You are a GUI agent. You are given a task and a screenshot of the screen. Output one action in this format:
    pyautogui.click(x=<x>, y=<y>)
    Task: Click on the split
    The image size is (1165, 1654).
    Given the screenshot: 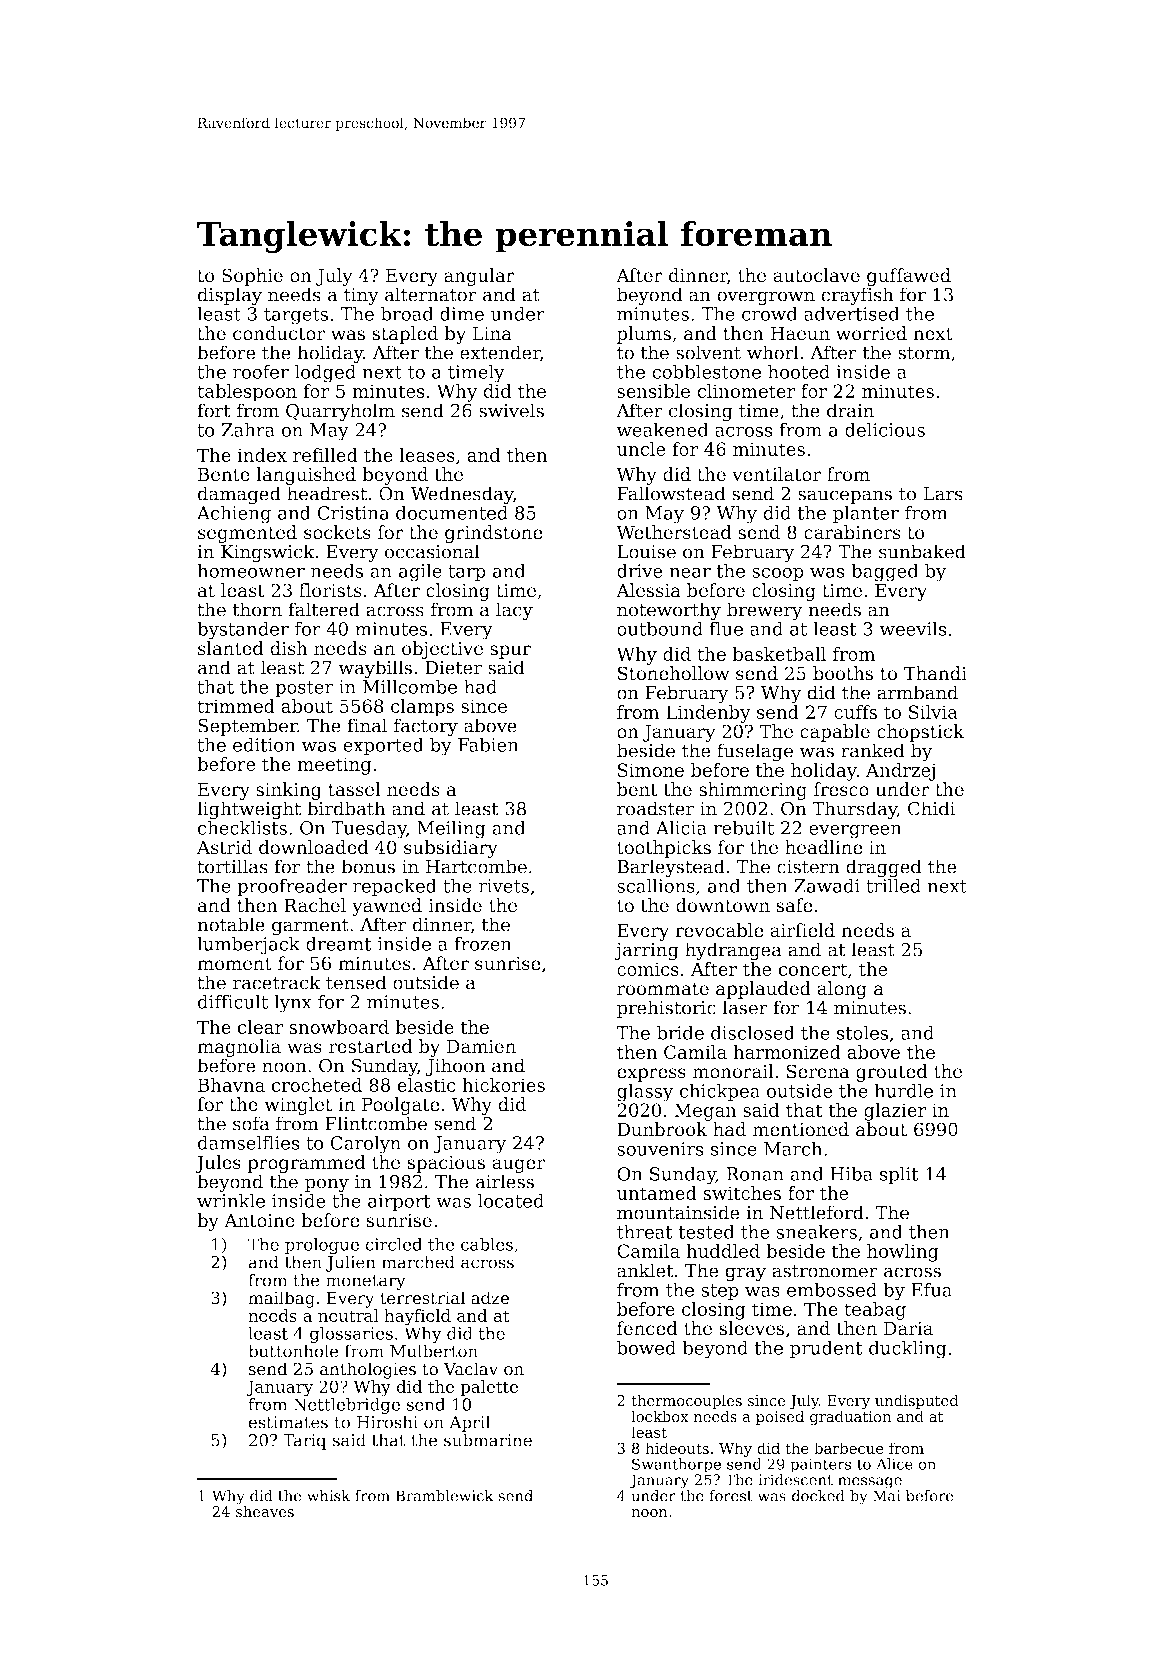 What is the action you would take?
    pyautogui.click(x=899, y=1175)
